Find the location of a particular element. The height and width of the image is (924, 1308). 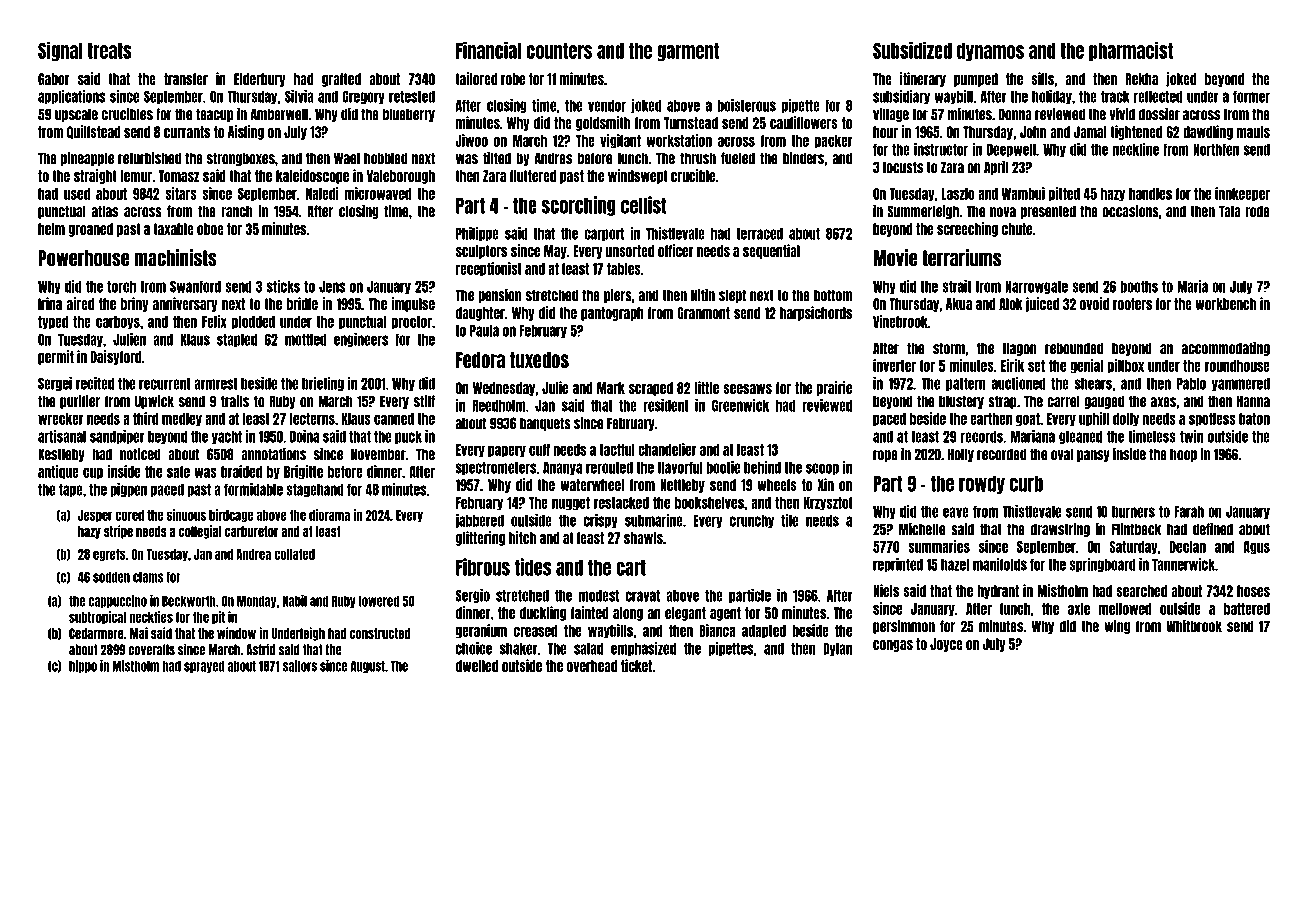

Financial is located at coordinates (488, 50).
